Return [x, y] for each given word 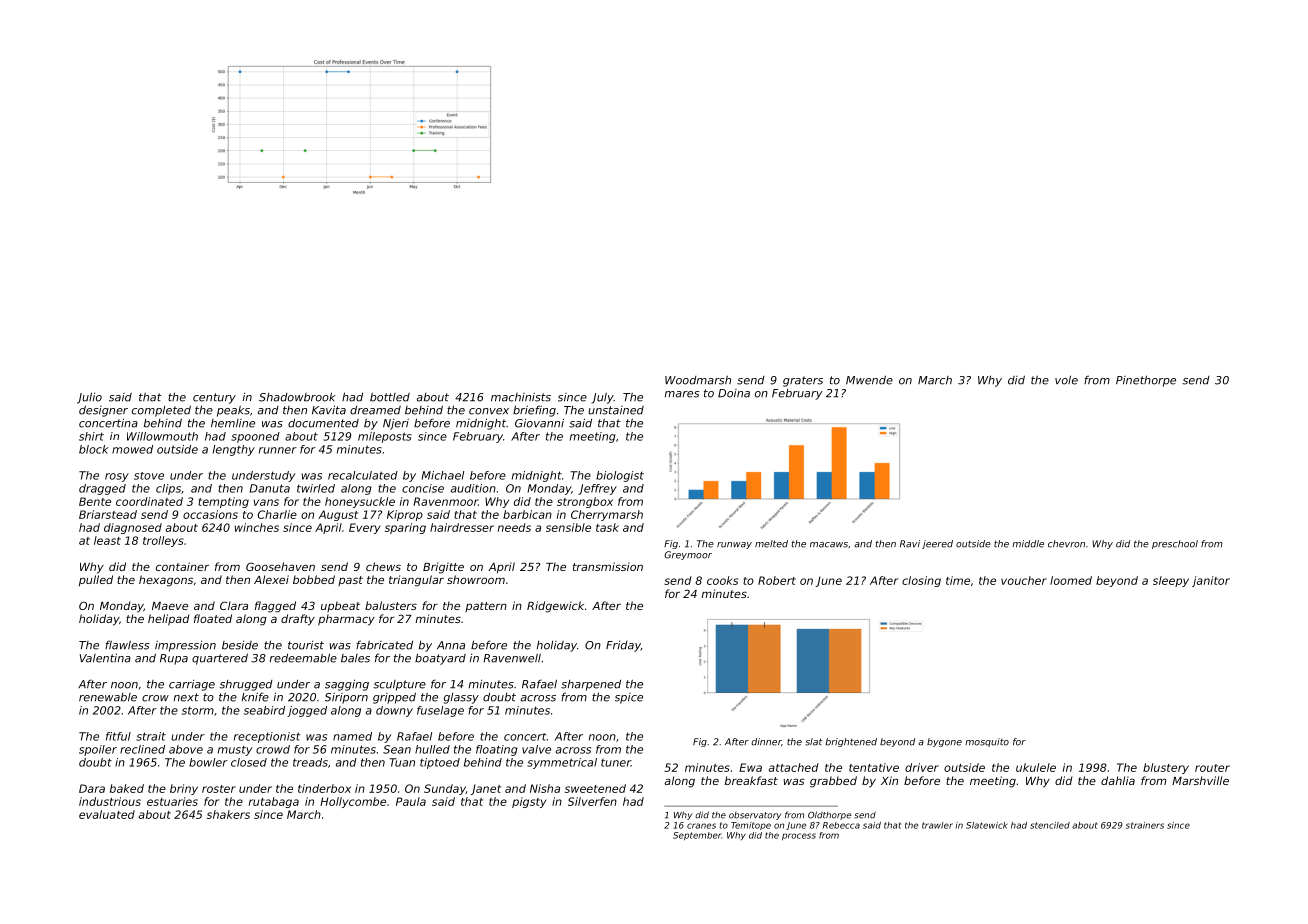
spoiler [98, 750]
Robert [777, 580]
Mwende [869, 380]
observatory [755, 816]
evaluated [107, 814]
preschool [1175, 544]
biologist [620, 476]
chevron [1066, 544]
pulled [96, 581]
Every [365, 528]
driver [922, 767]
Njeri [396, 424]
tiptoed [440, 763]
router [1212, 768]
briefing [534, 411]
